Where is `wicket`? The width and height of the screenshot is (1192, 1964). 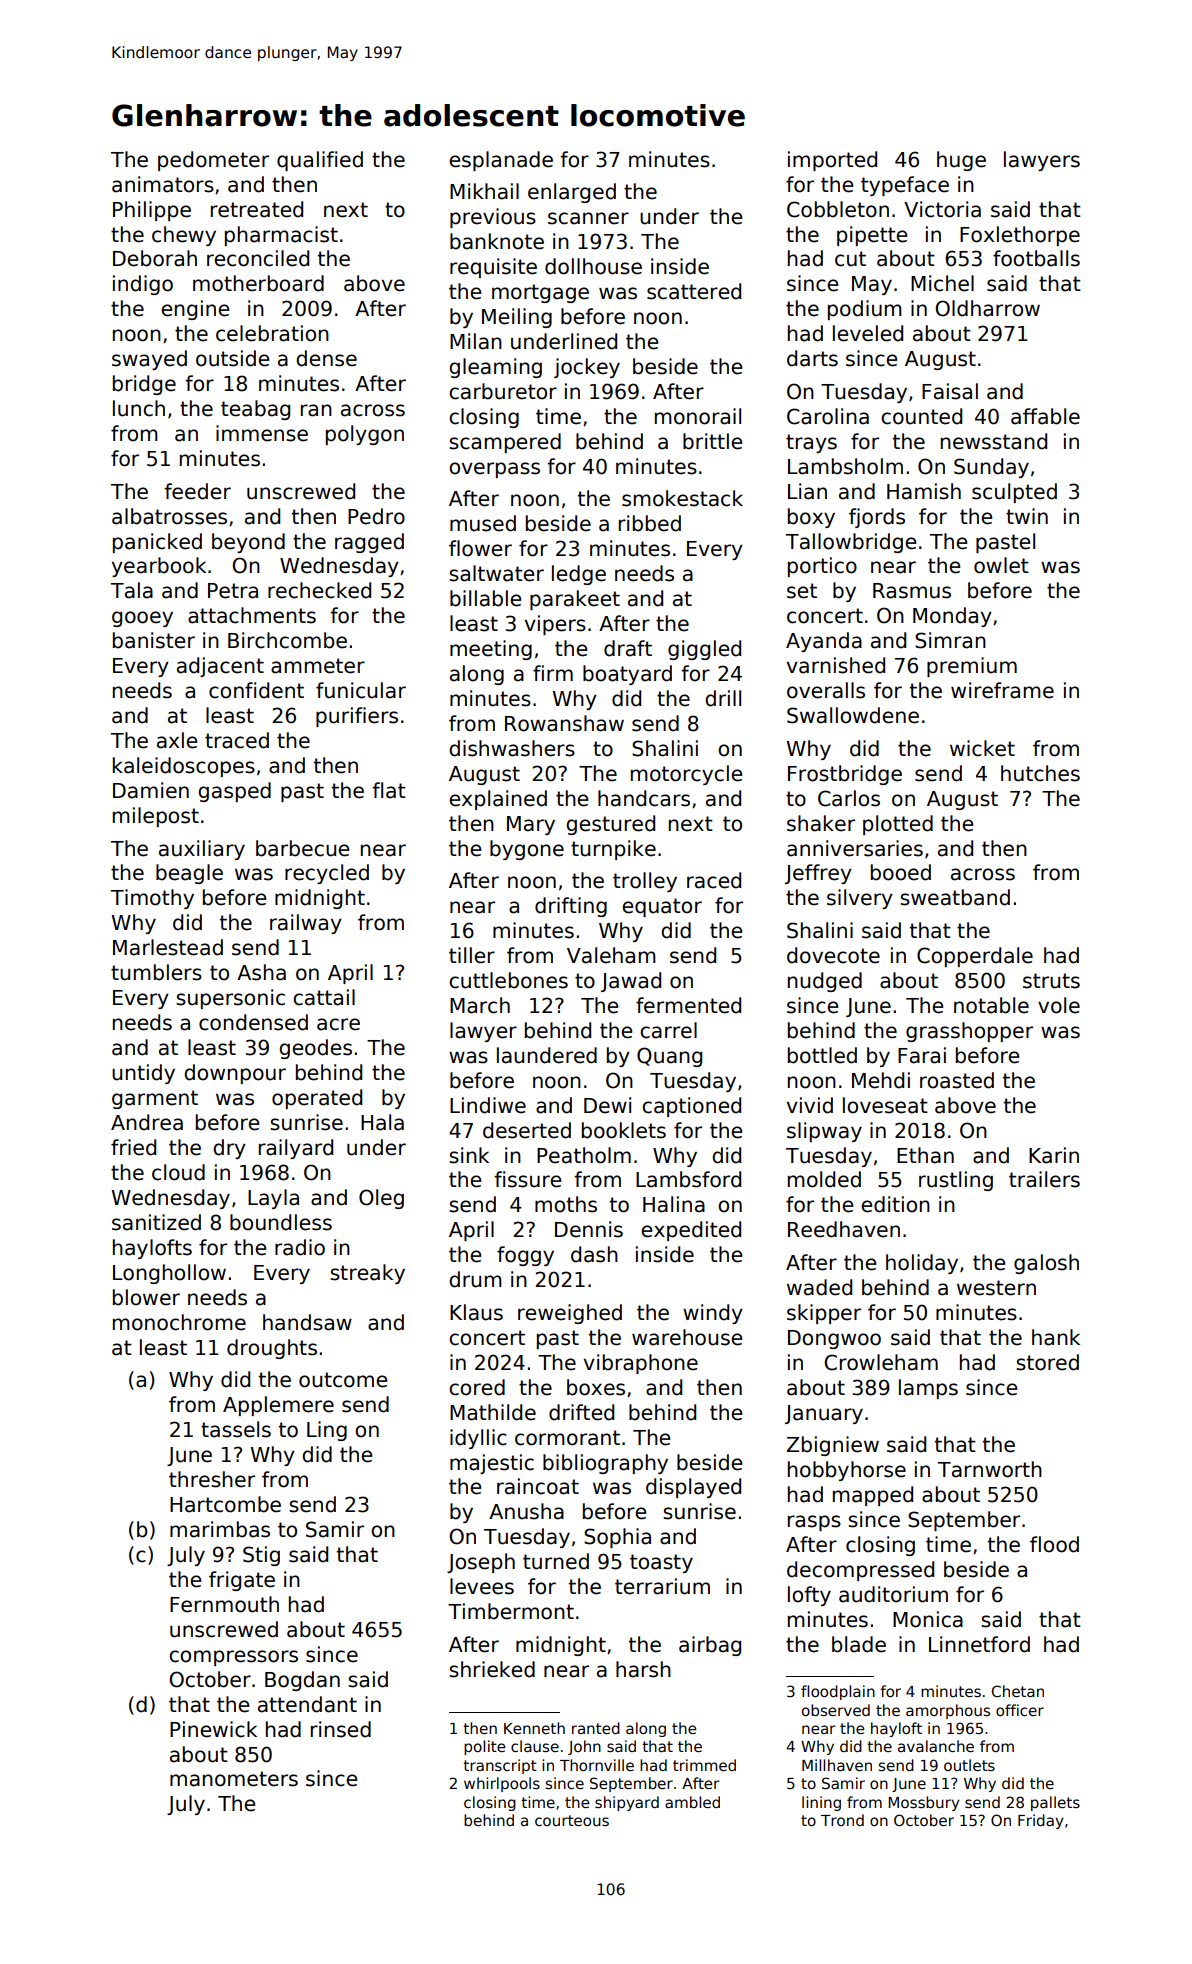
wicket is located at coordinates (982, 748).
